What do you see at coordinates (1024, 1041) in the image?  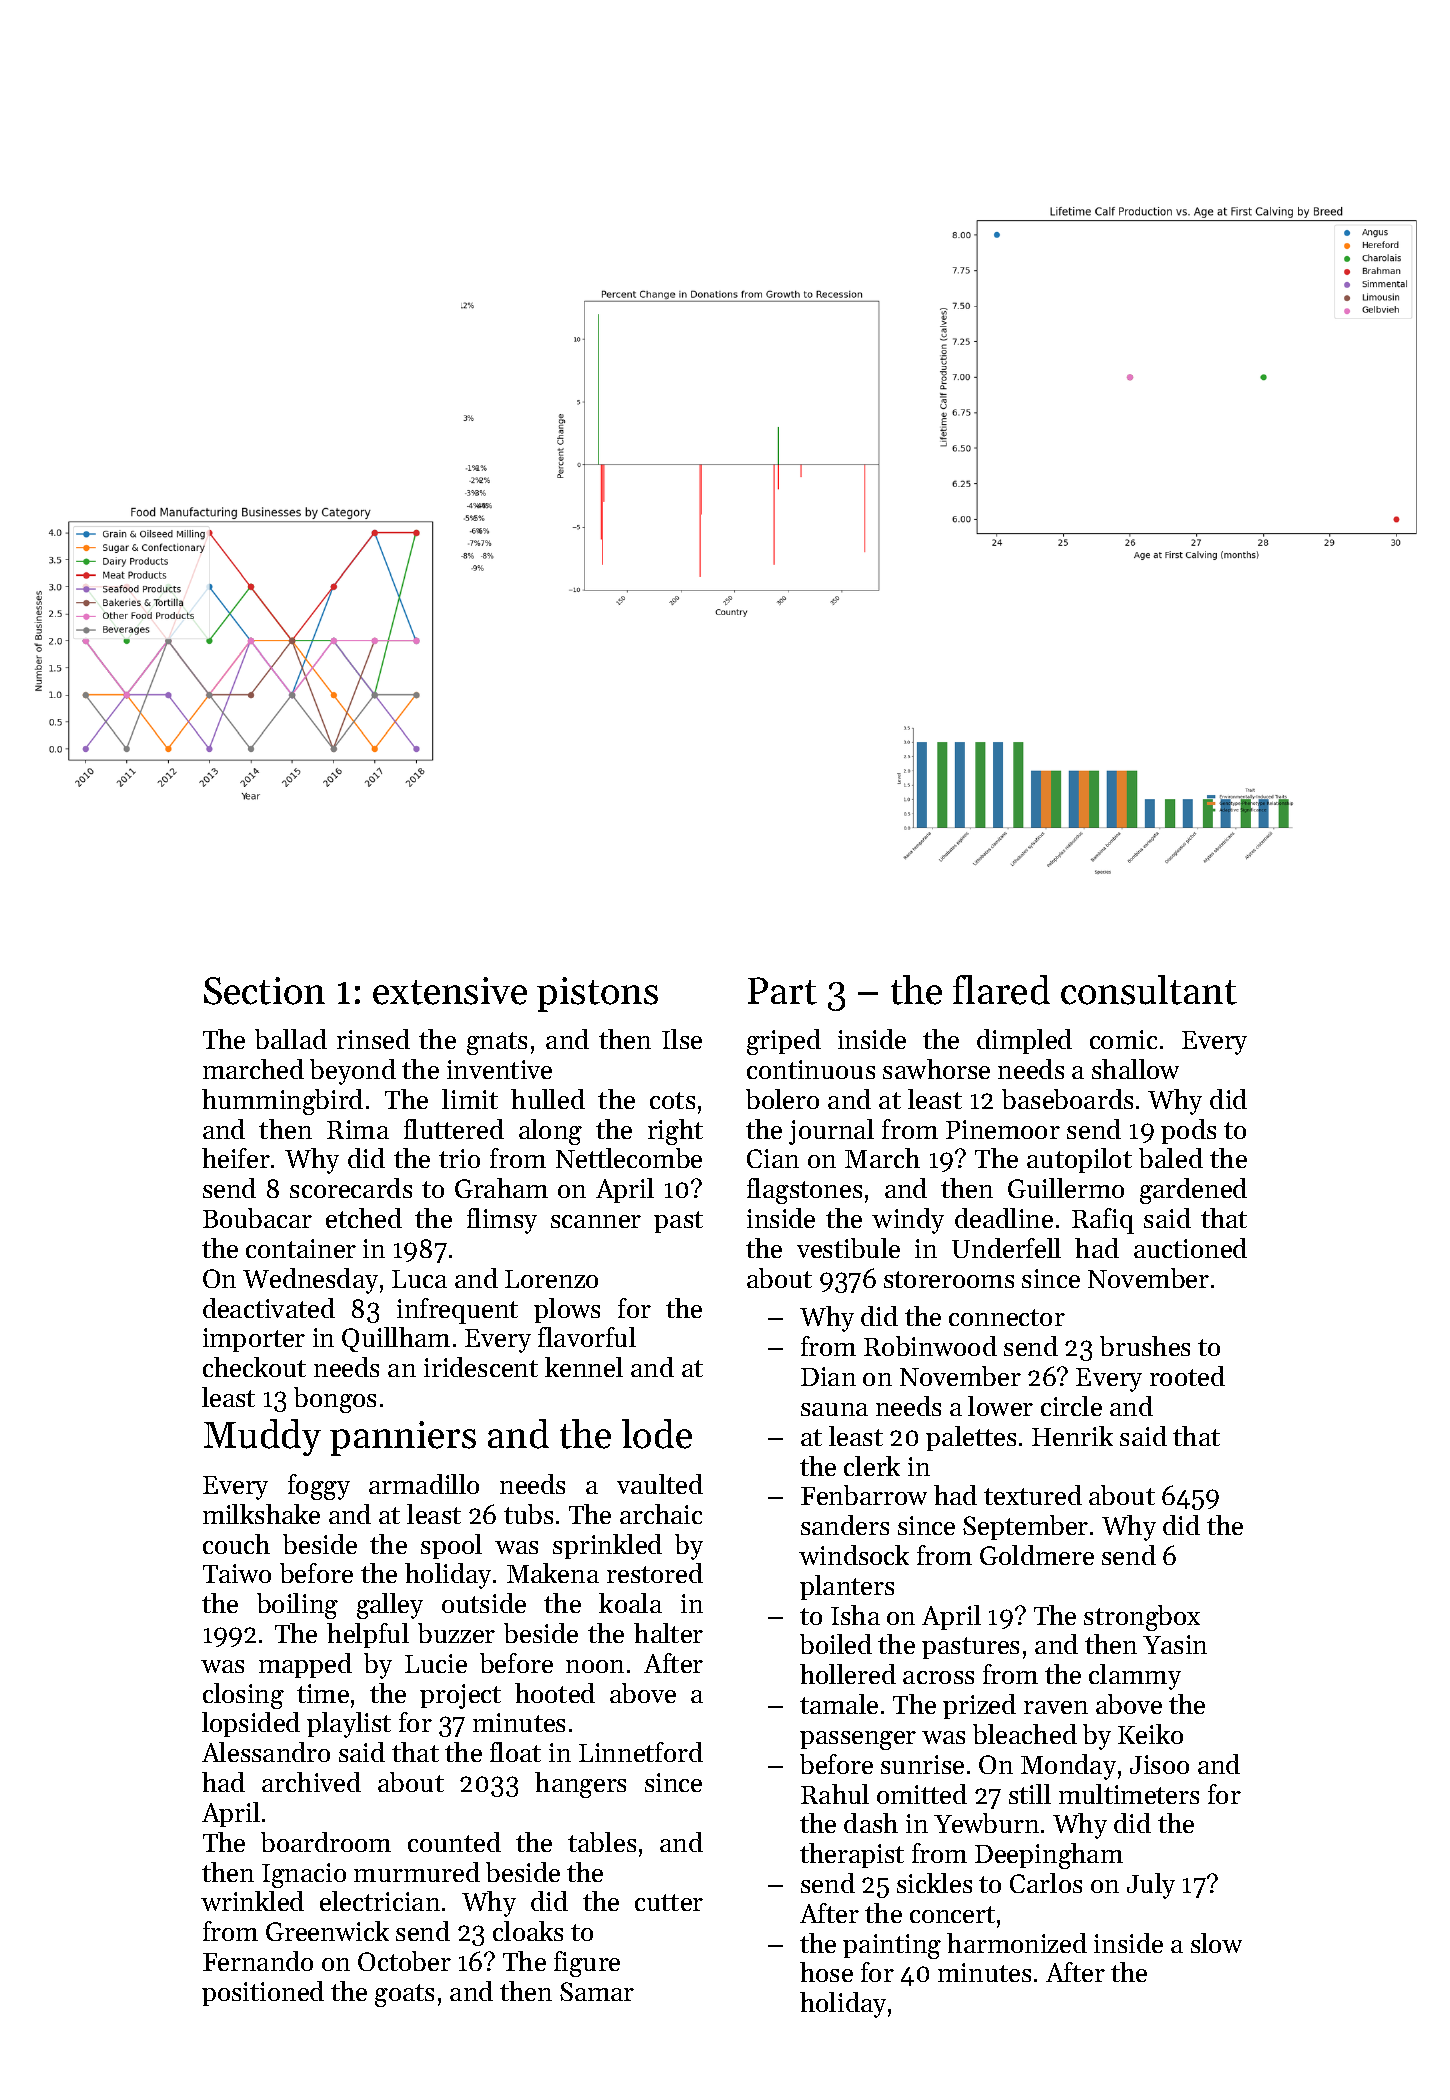 I see `dimpled` at bounding box center [1024, 1041].
